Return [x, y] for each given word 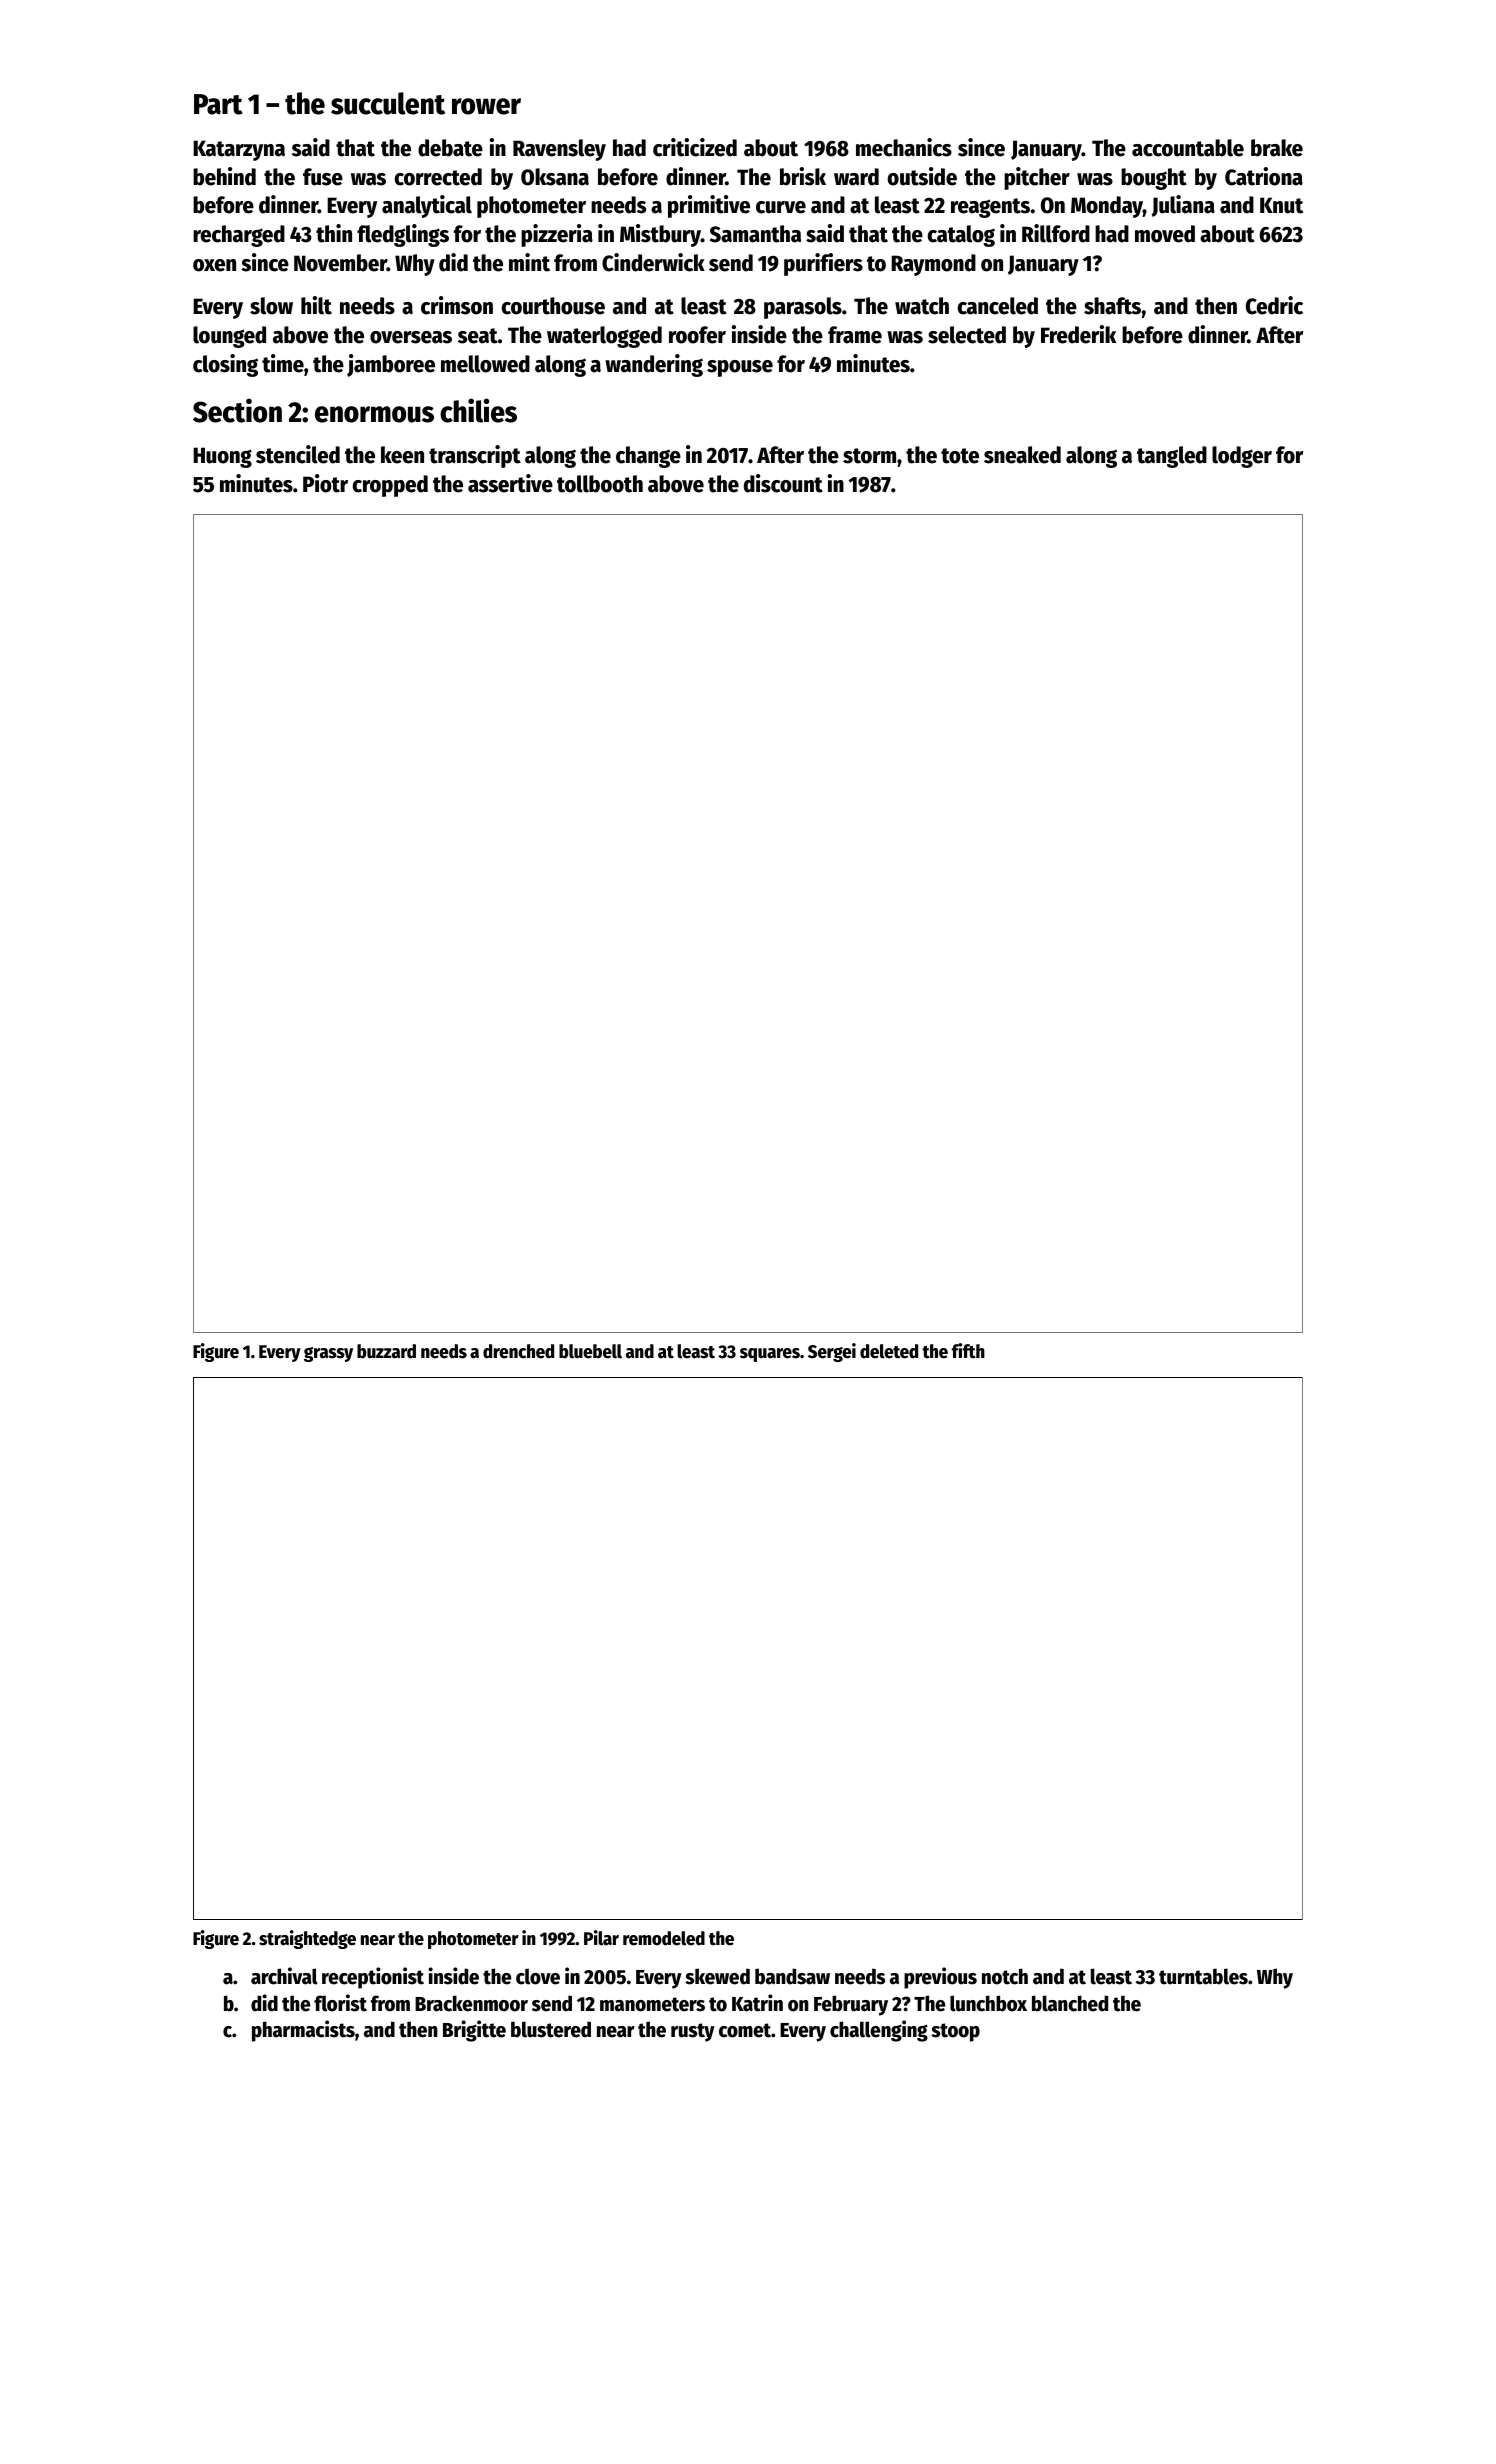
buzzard [386, 1351]
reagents [990, 208]
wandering [654, 365]
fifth [968, 1351]
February [851, 2005]
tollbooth [600, 484]
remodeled [664, 1938]
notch [1005, 1976]
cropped [390, 486]
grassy [328, 1354]
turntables [1203, 1976]
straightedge [307, 1939]
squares [770, 1355]
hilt [316, 305]
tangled [1172, 457]
